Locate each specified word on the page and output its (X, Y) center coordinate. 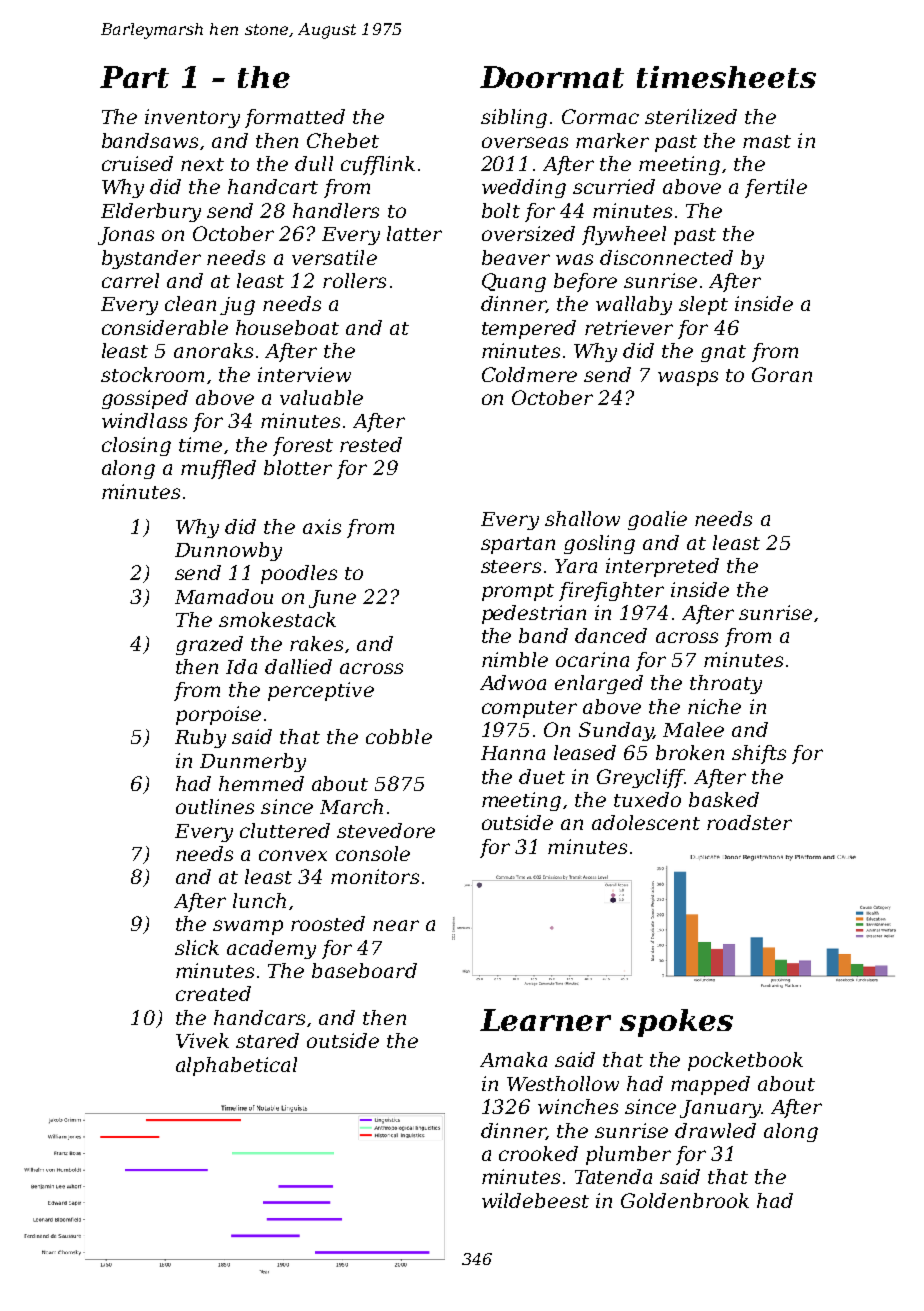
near (396, 925)
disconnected (666, 257)
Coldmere (529, 374)
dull (314, 163)
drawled (715, 1130)
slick (197, 947)
